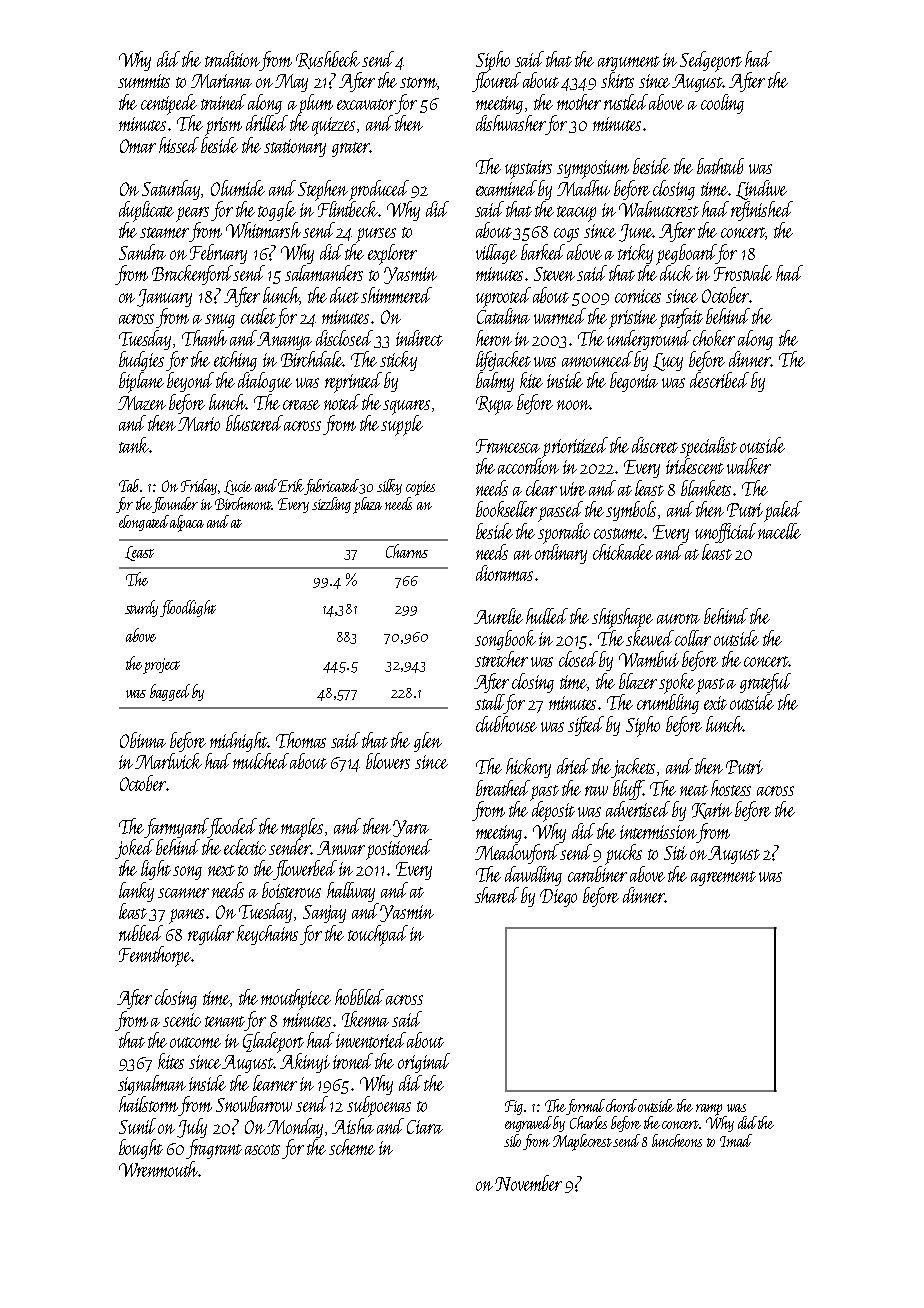 The height and width of the page is (1308, 924). Describe the element at coordinates (302, 828) in the page. I see `maples` at that location.
